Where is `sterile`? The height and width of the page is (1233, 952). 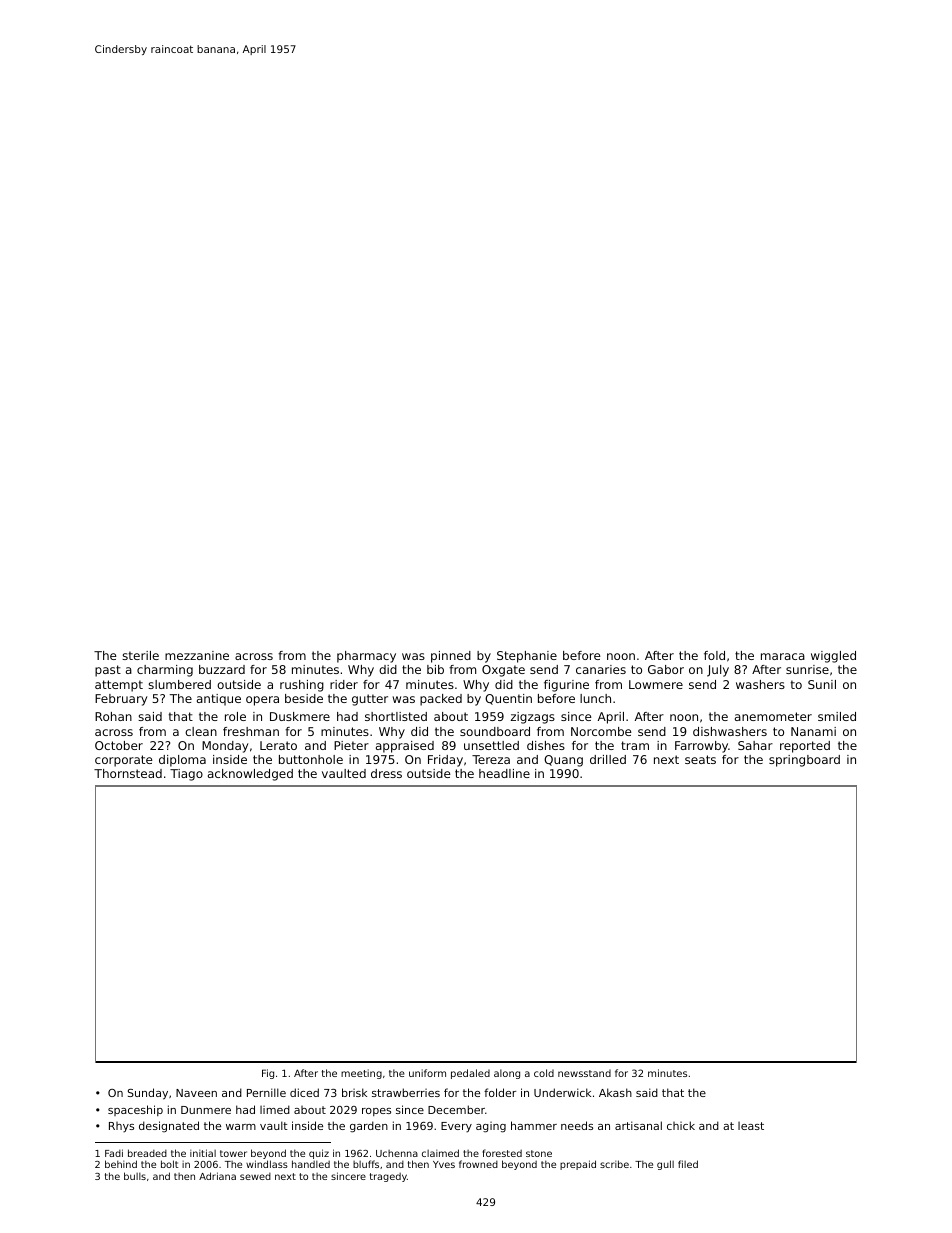 sterile is located at coordinates (140, 655).
